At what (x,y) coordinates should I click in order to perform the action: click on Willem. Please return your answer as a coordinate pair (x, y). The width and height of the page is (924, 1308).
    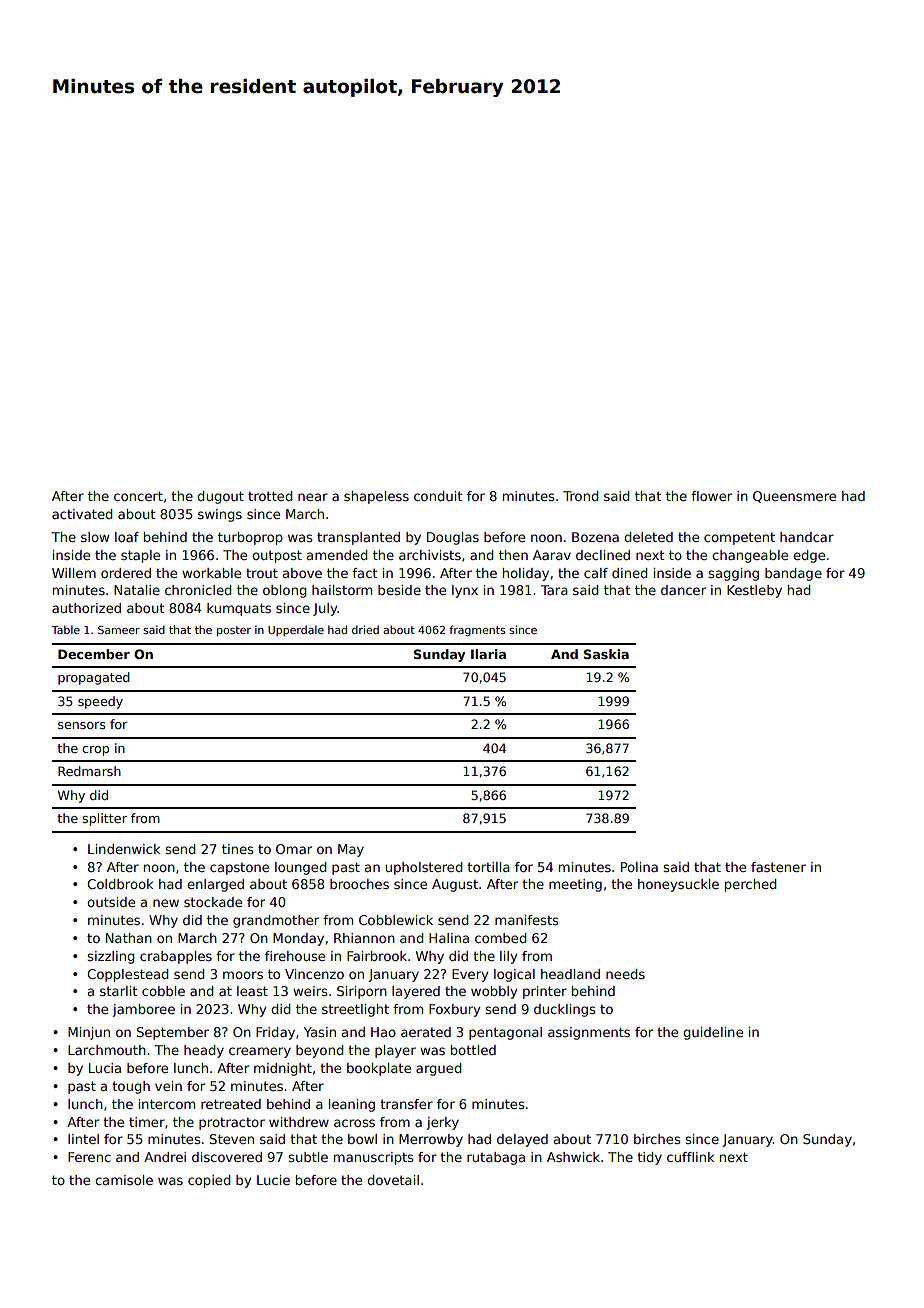
    Looking at the image, I should click on (74, 573).
